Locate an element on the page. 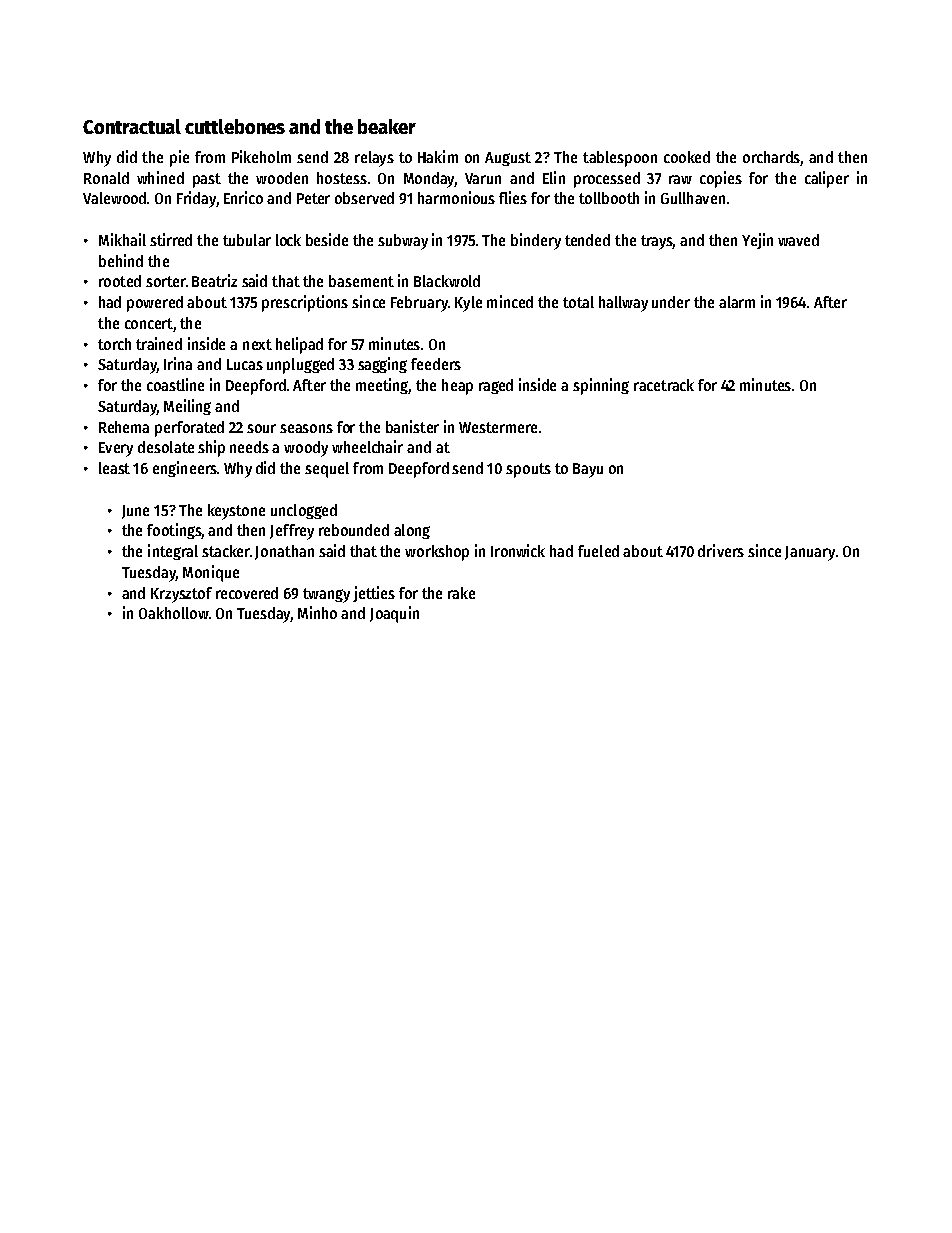 The width and height of the page is (952, 1233). least is located at coordinates (114, 468).
